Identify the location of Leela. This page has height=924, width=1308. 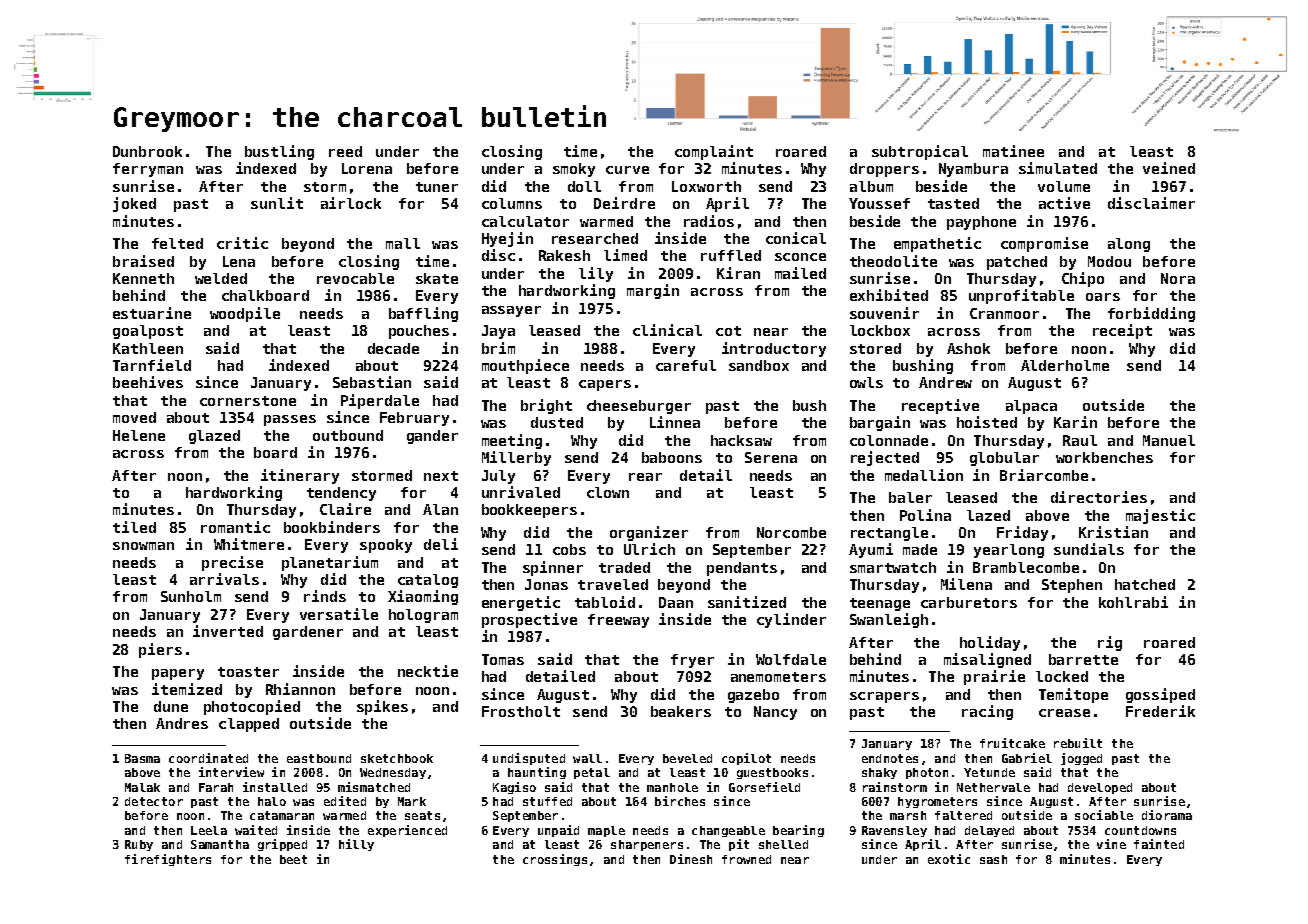
(209, 830).
